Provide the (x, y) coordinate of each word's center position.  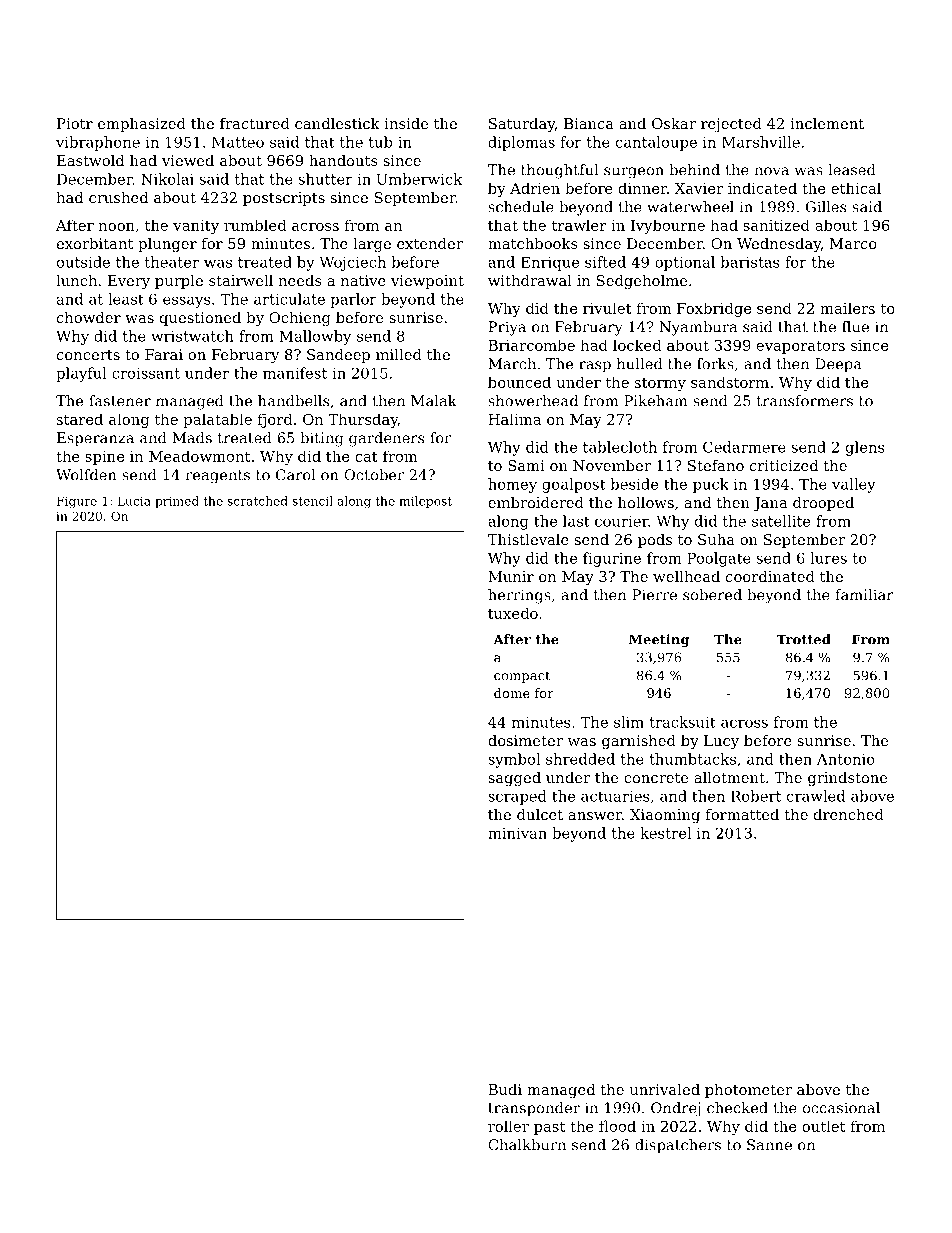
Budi (505, 1089)
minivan (517, 833)
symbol (514, 760)
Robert (756, 796)
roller (508, 1126)
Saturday (522, 125)
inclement (827, 123)
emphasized (142, 125)
